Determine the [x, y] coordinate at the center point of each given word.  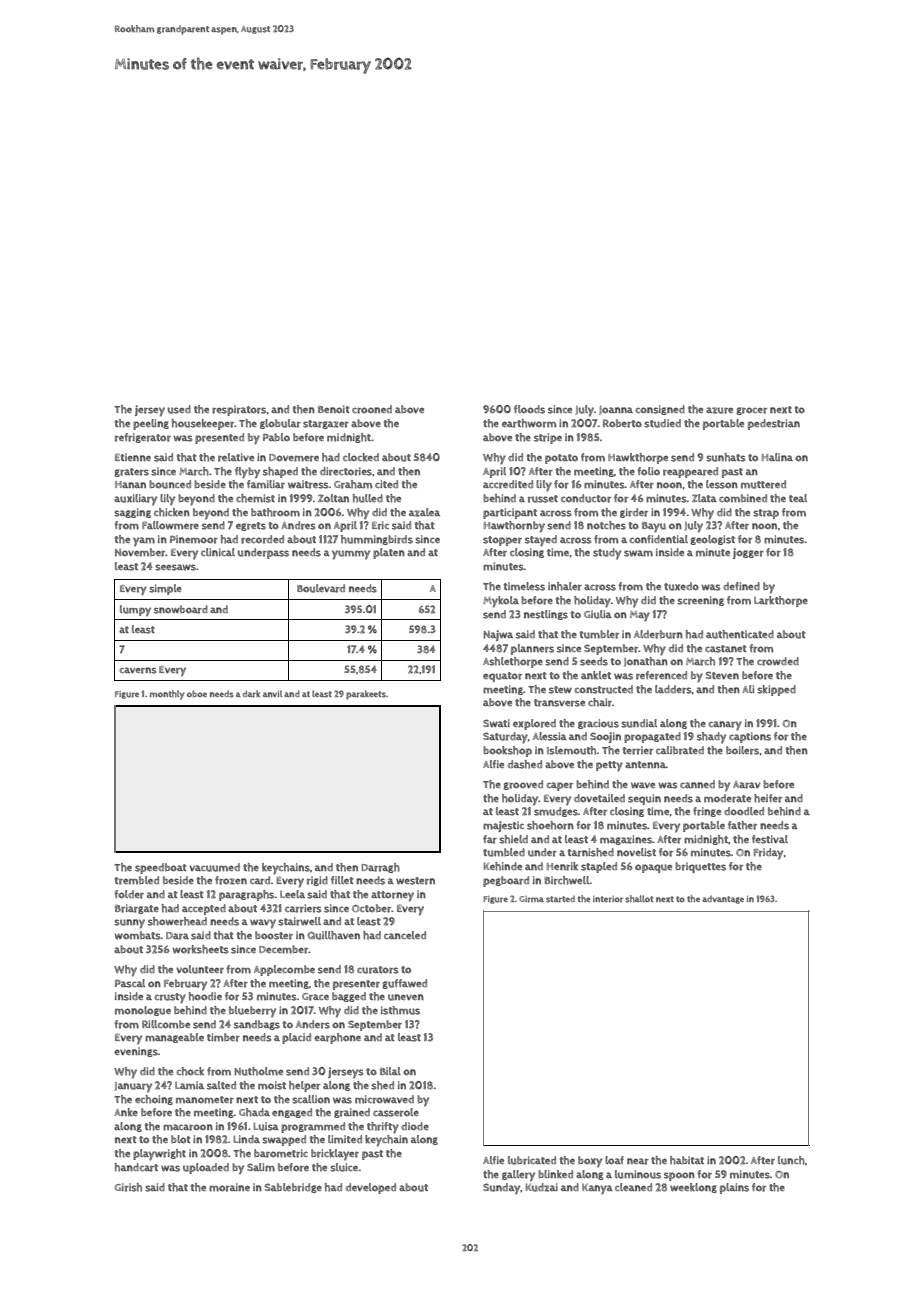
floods [529, 409]
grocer [751, 411]
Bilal [390, 1071]
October [371, 908]
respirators [239, 410]
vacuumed [214, 867]
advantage [723, 899]
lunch [791, 1160]
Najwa [498, 635]
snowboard [181, 609]
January [133, 1087]
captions [750, 737]
